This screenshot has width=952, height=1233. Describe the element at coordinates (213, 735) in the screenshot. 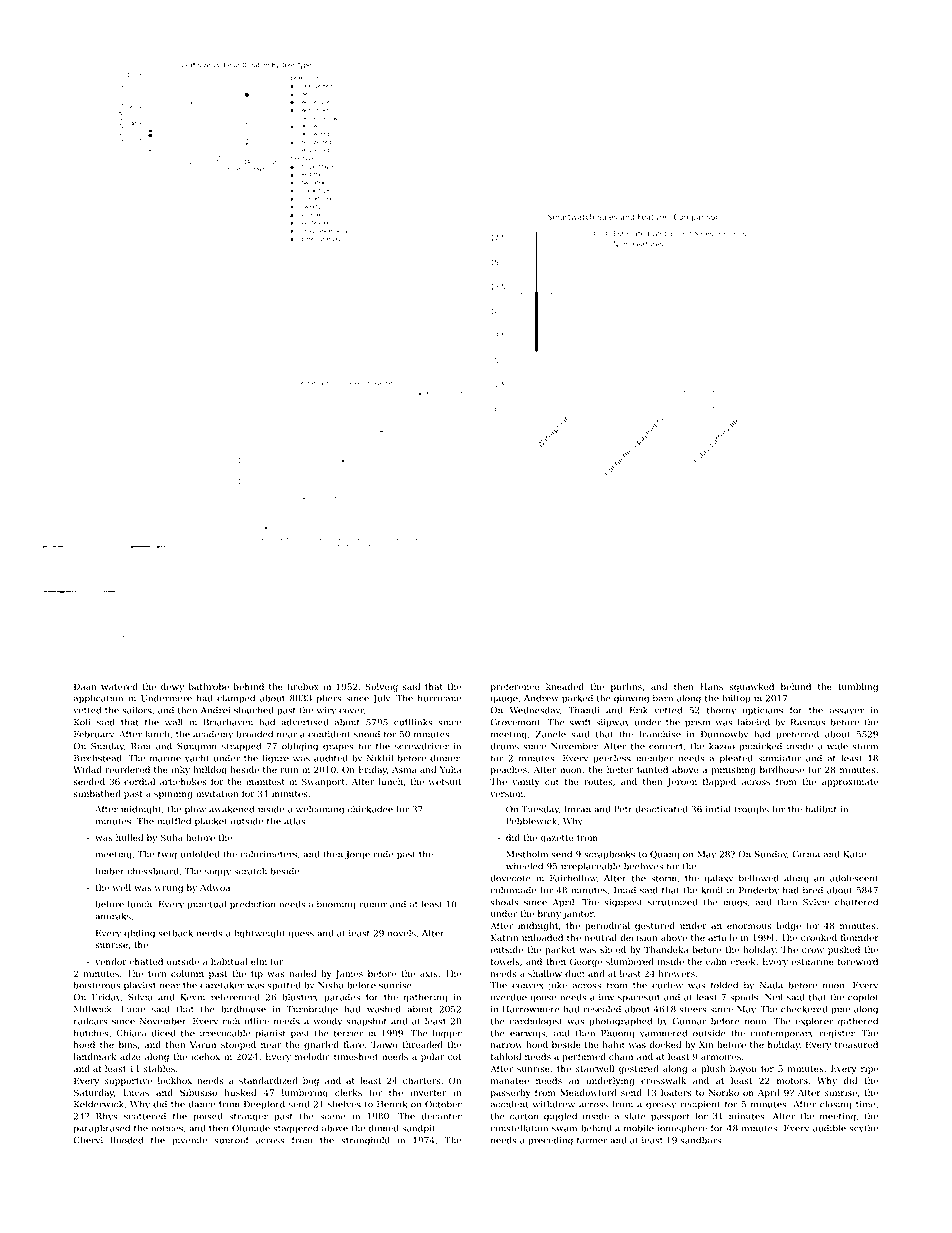

I see `academy` at that location.
